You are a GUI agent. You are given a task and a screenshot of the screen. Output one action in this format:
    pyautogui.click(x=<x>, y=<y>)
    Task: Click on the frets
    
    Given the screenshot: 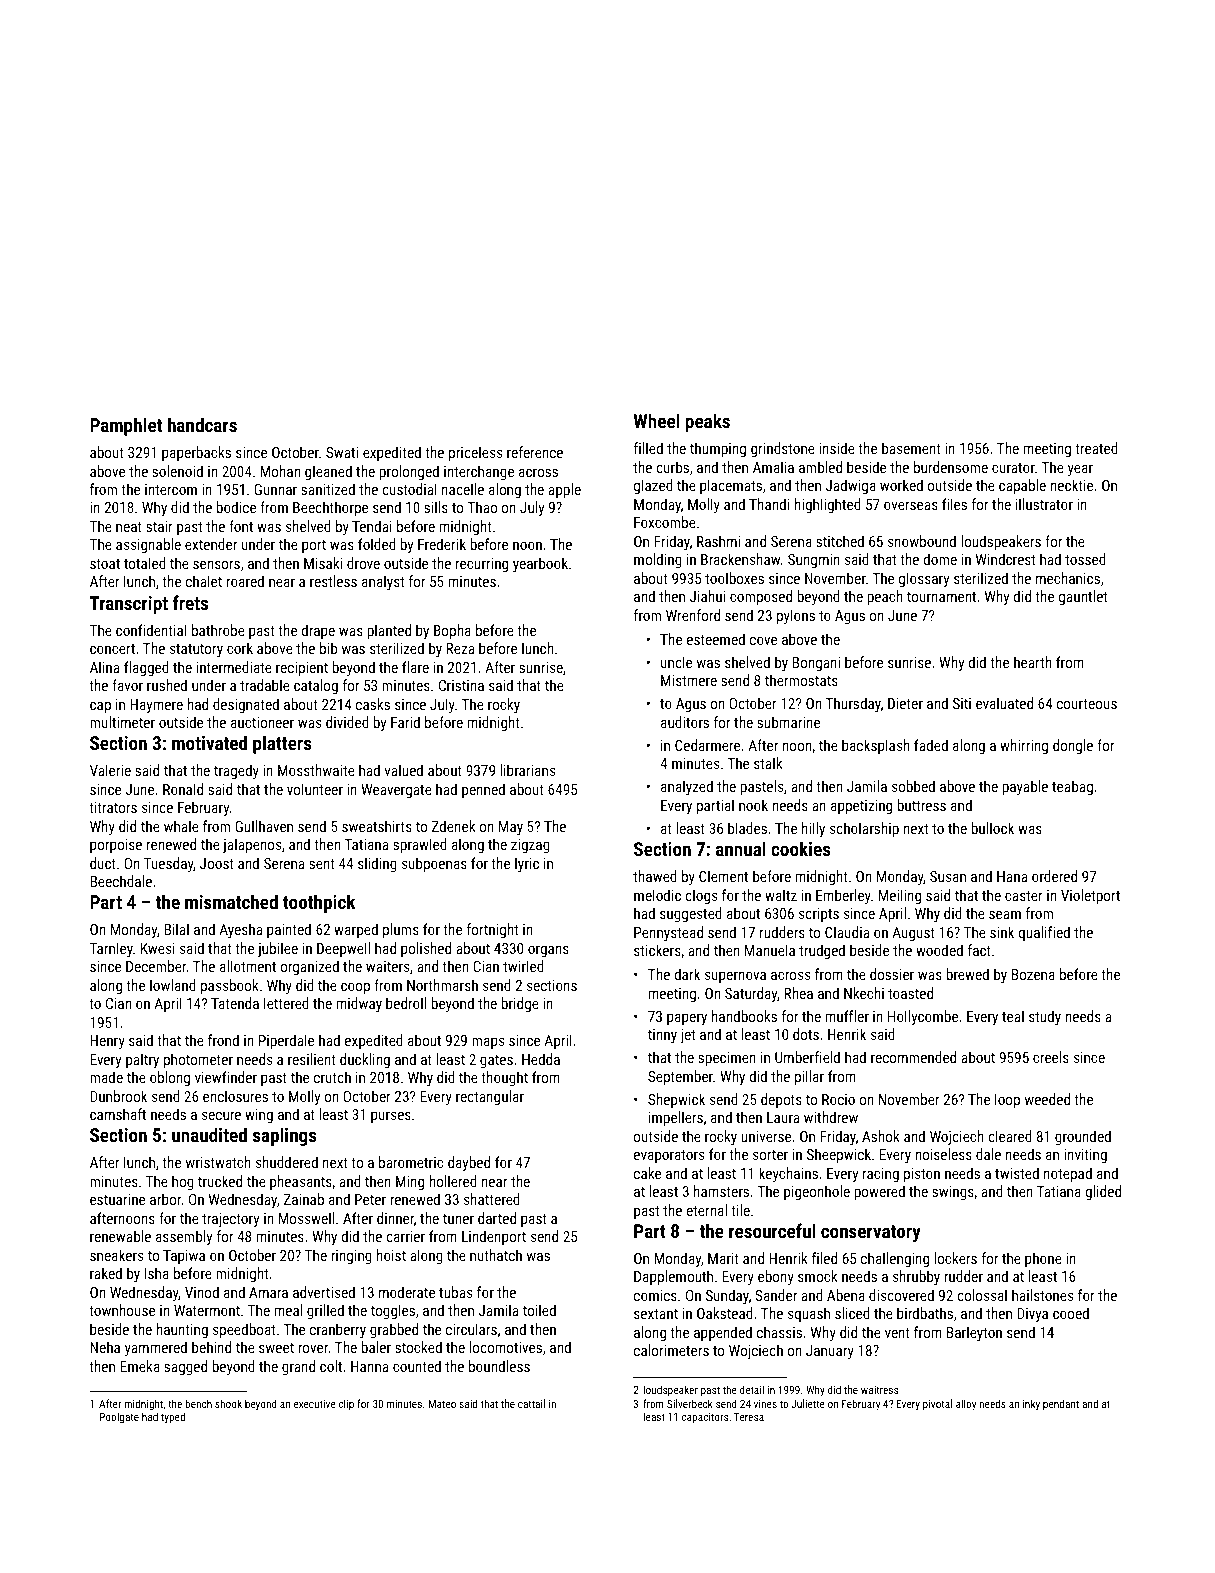 What is the action you would take?
    pyautogui.click(x=190, y=602)
